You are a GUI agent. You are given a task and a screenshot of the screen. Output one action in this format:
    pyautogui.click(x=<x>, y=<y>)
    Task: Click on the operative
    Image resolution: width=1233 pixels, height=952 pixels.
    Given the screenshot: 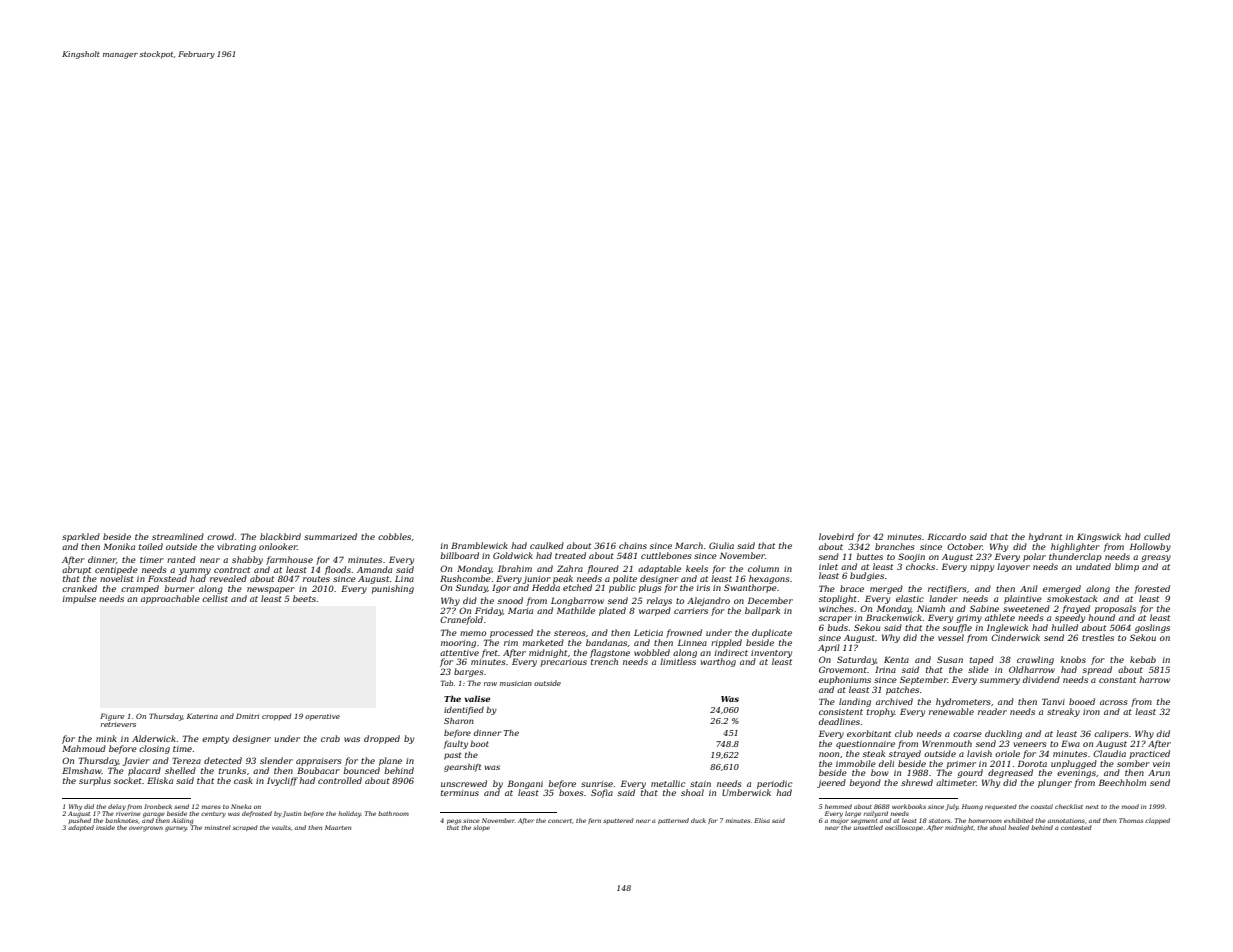 What is the action you would take?
    pyautogui.click(x=322, y=717)
